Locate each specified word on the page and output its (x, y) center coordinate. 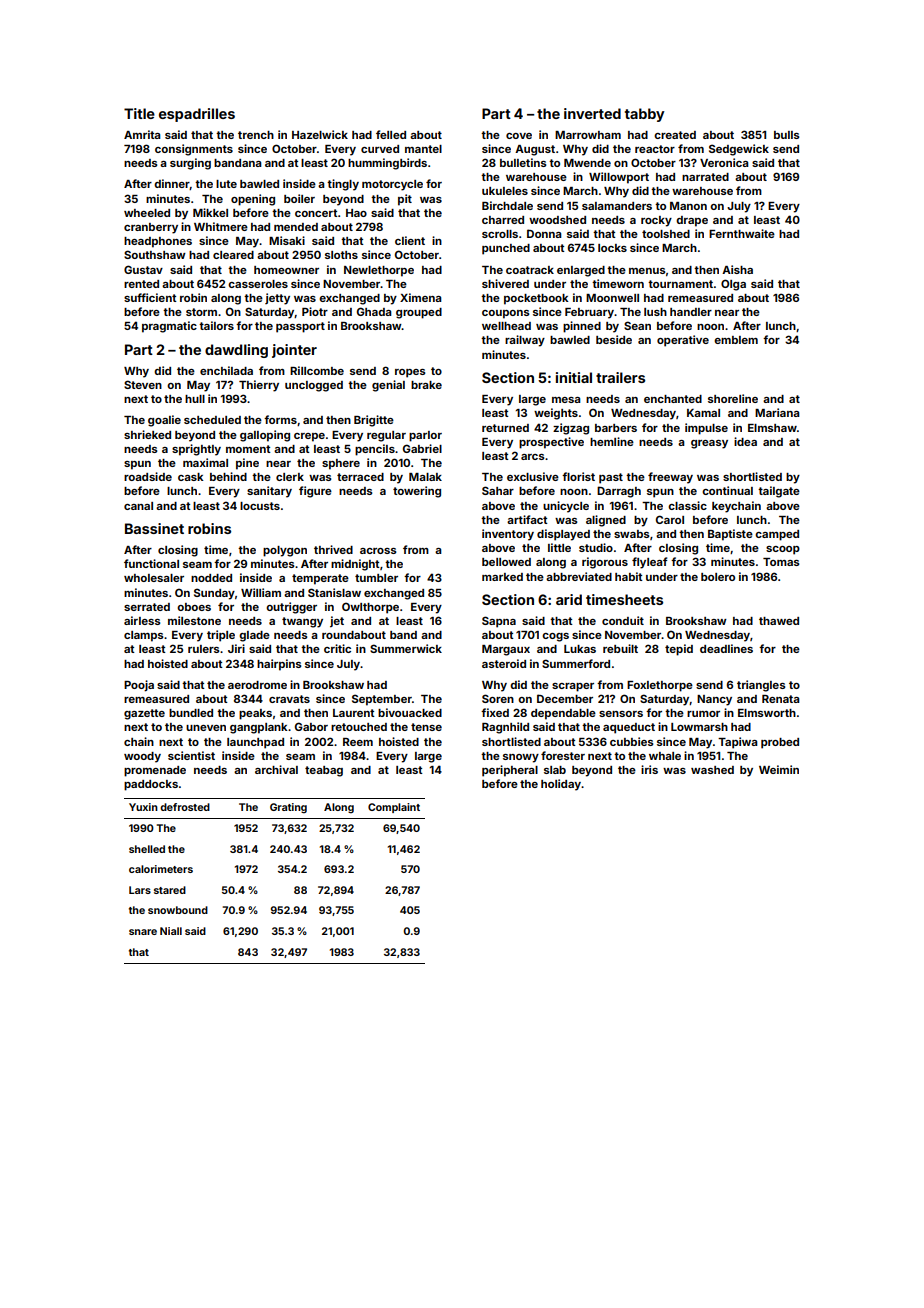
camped (777, 535)
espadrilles (197, 115)
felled (391, 134)
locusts (260, 506)
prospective (551, 443)
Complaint (394, 808)
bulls (786, 135)
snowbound (178, 910)
